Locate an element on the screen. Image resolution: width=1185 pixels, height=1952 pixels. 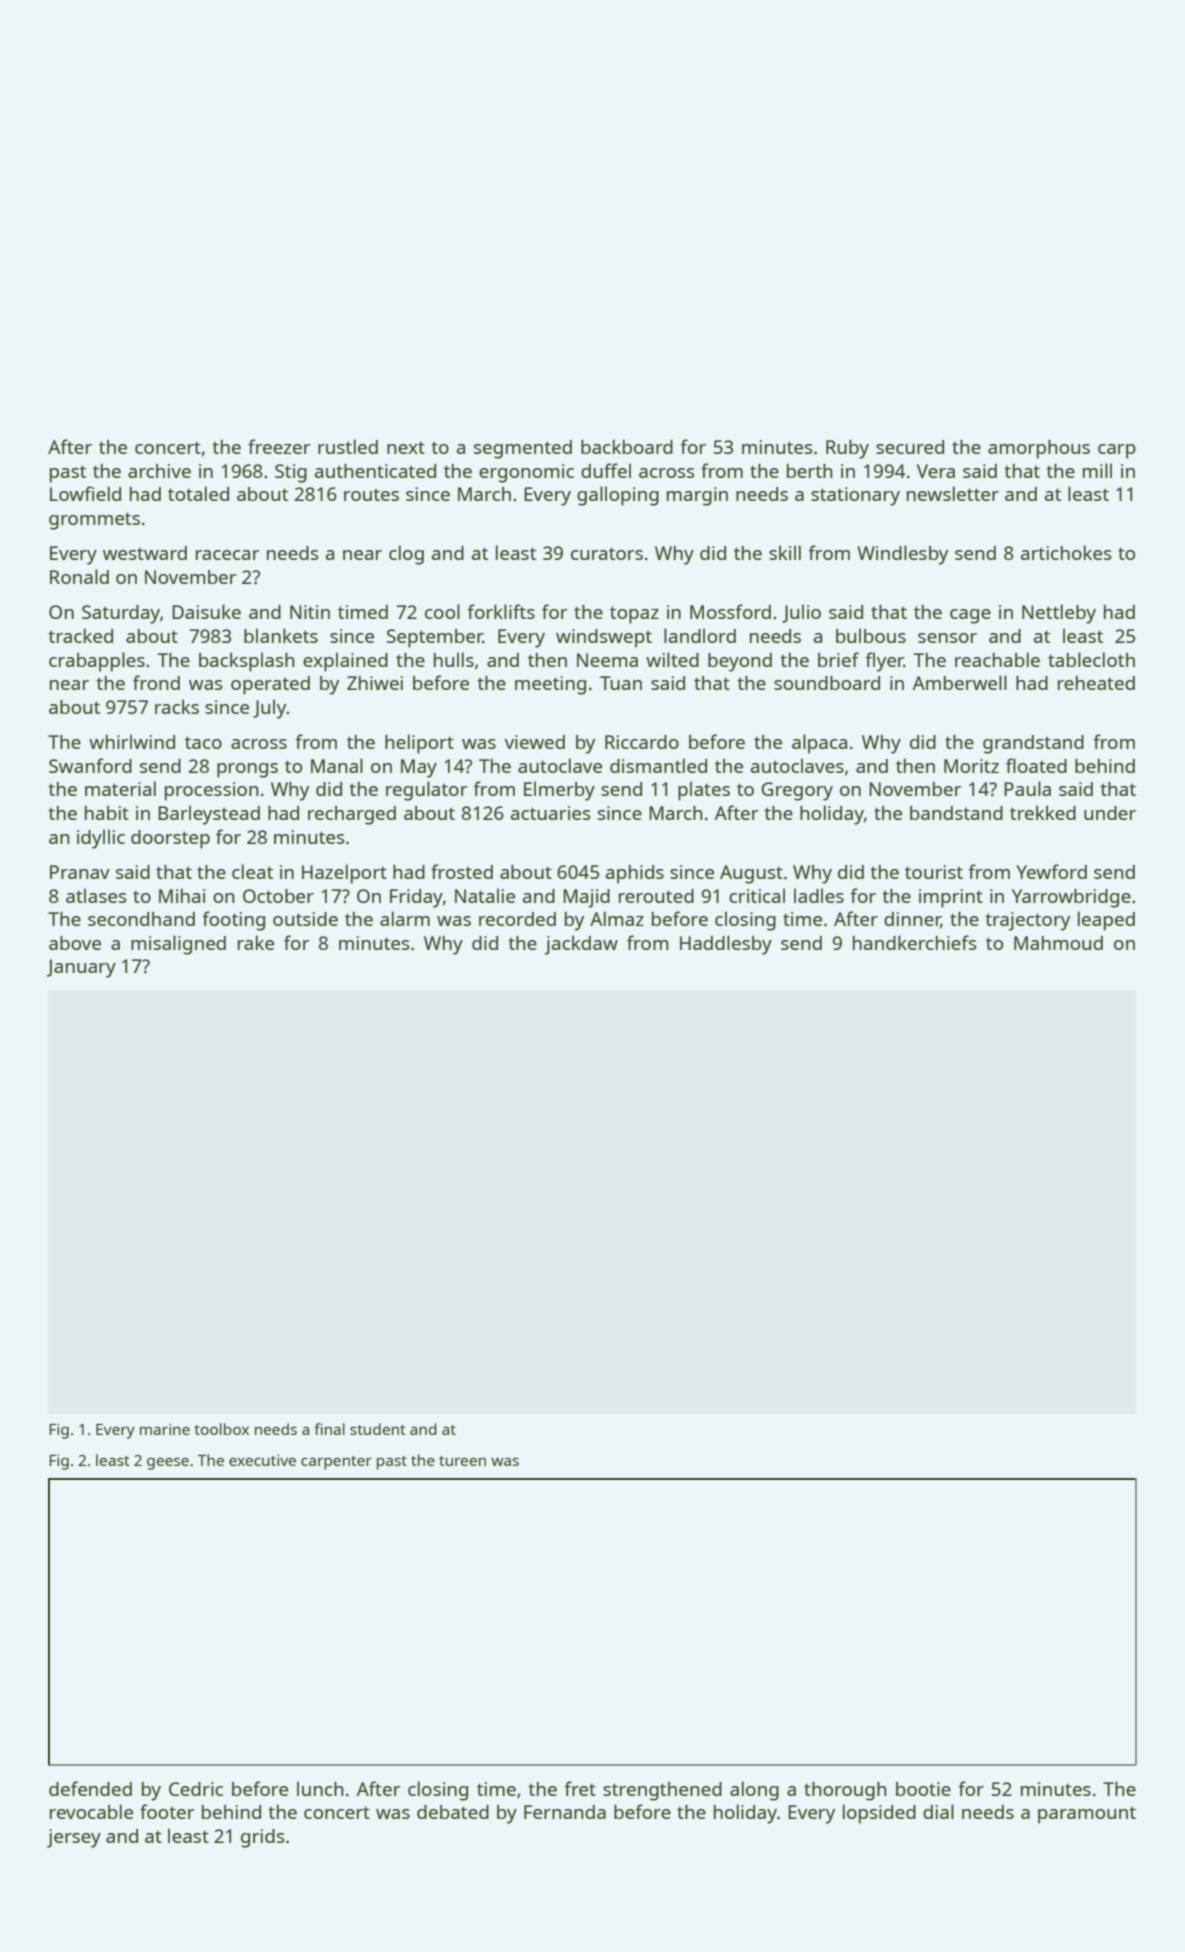
lopsided is located at coordinates (879, 1814).
